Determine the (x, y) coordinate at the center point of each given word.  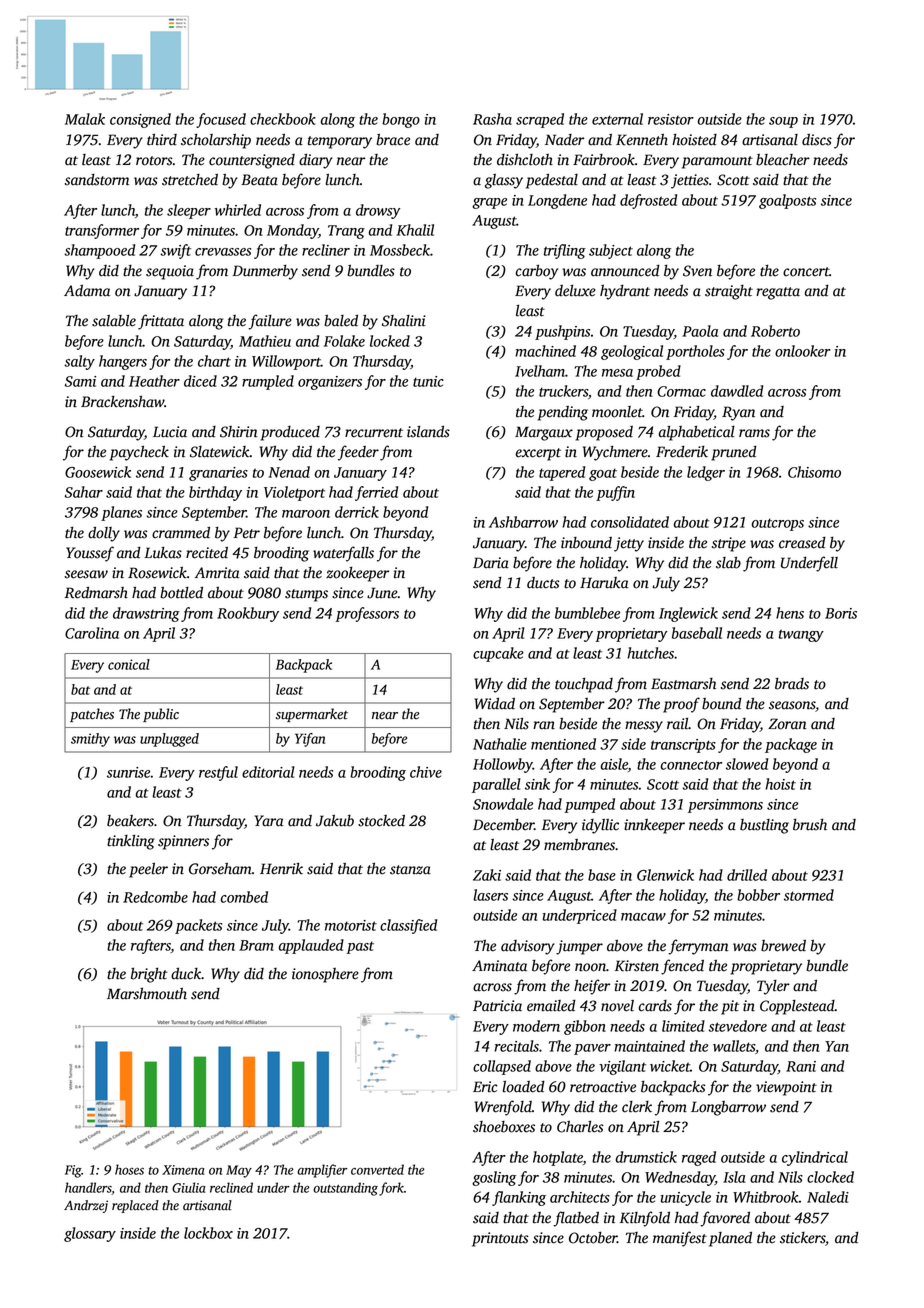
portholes (695, 352)
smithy (90, 740)
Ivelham (540, 371)
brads (792, 684)
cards (655, 1006)
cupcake (498, 654)
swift (175, 251)
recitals (516, 1046)
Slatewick (220, 452)
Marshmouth (147, 993)
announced (625, 271)
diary (316, 161)
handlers (88, 1188)
